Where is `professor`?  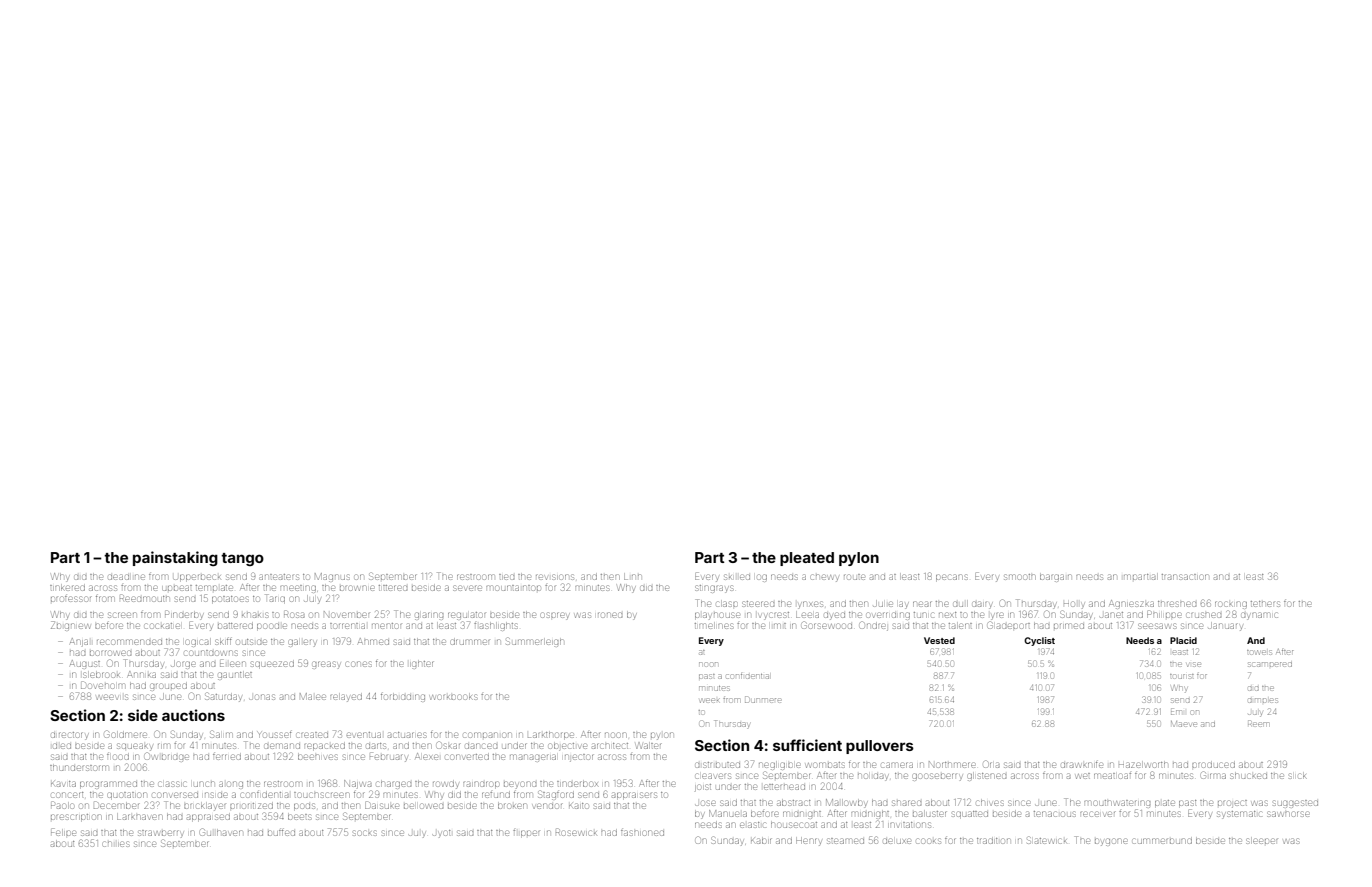 professor is located at coordinates (71, 599).
